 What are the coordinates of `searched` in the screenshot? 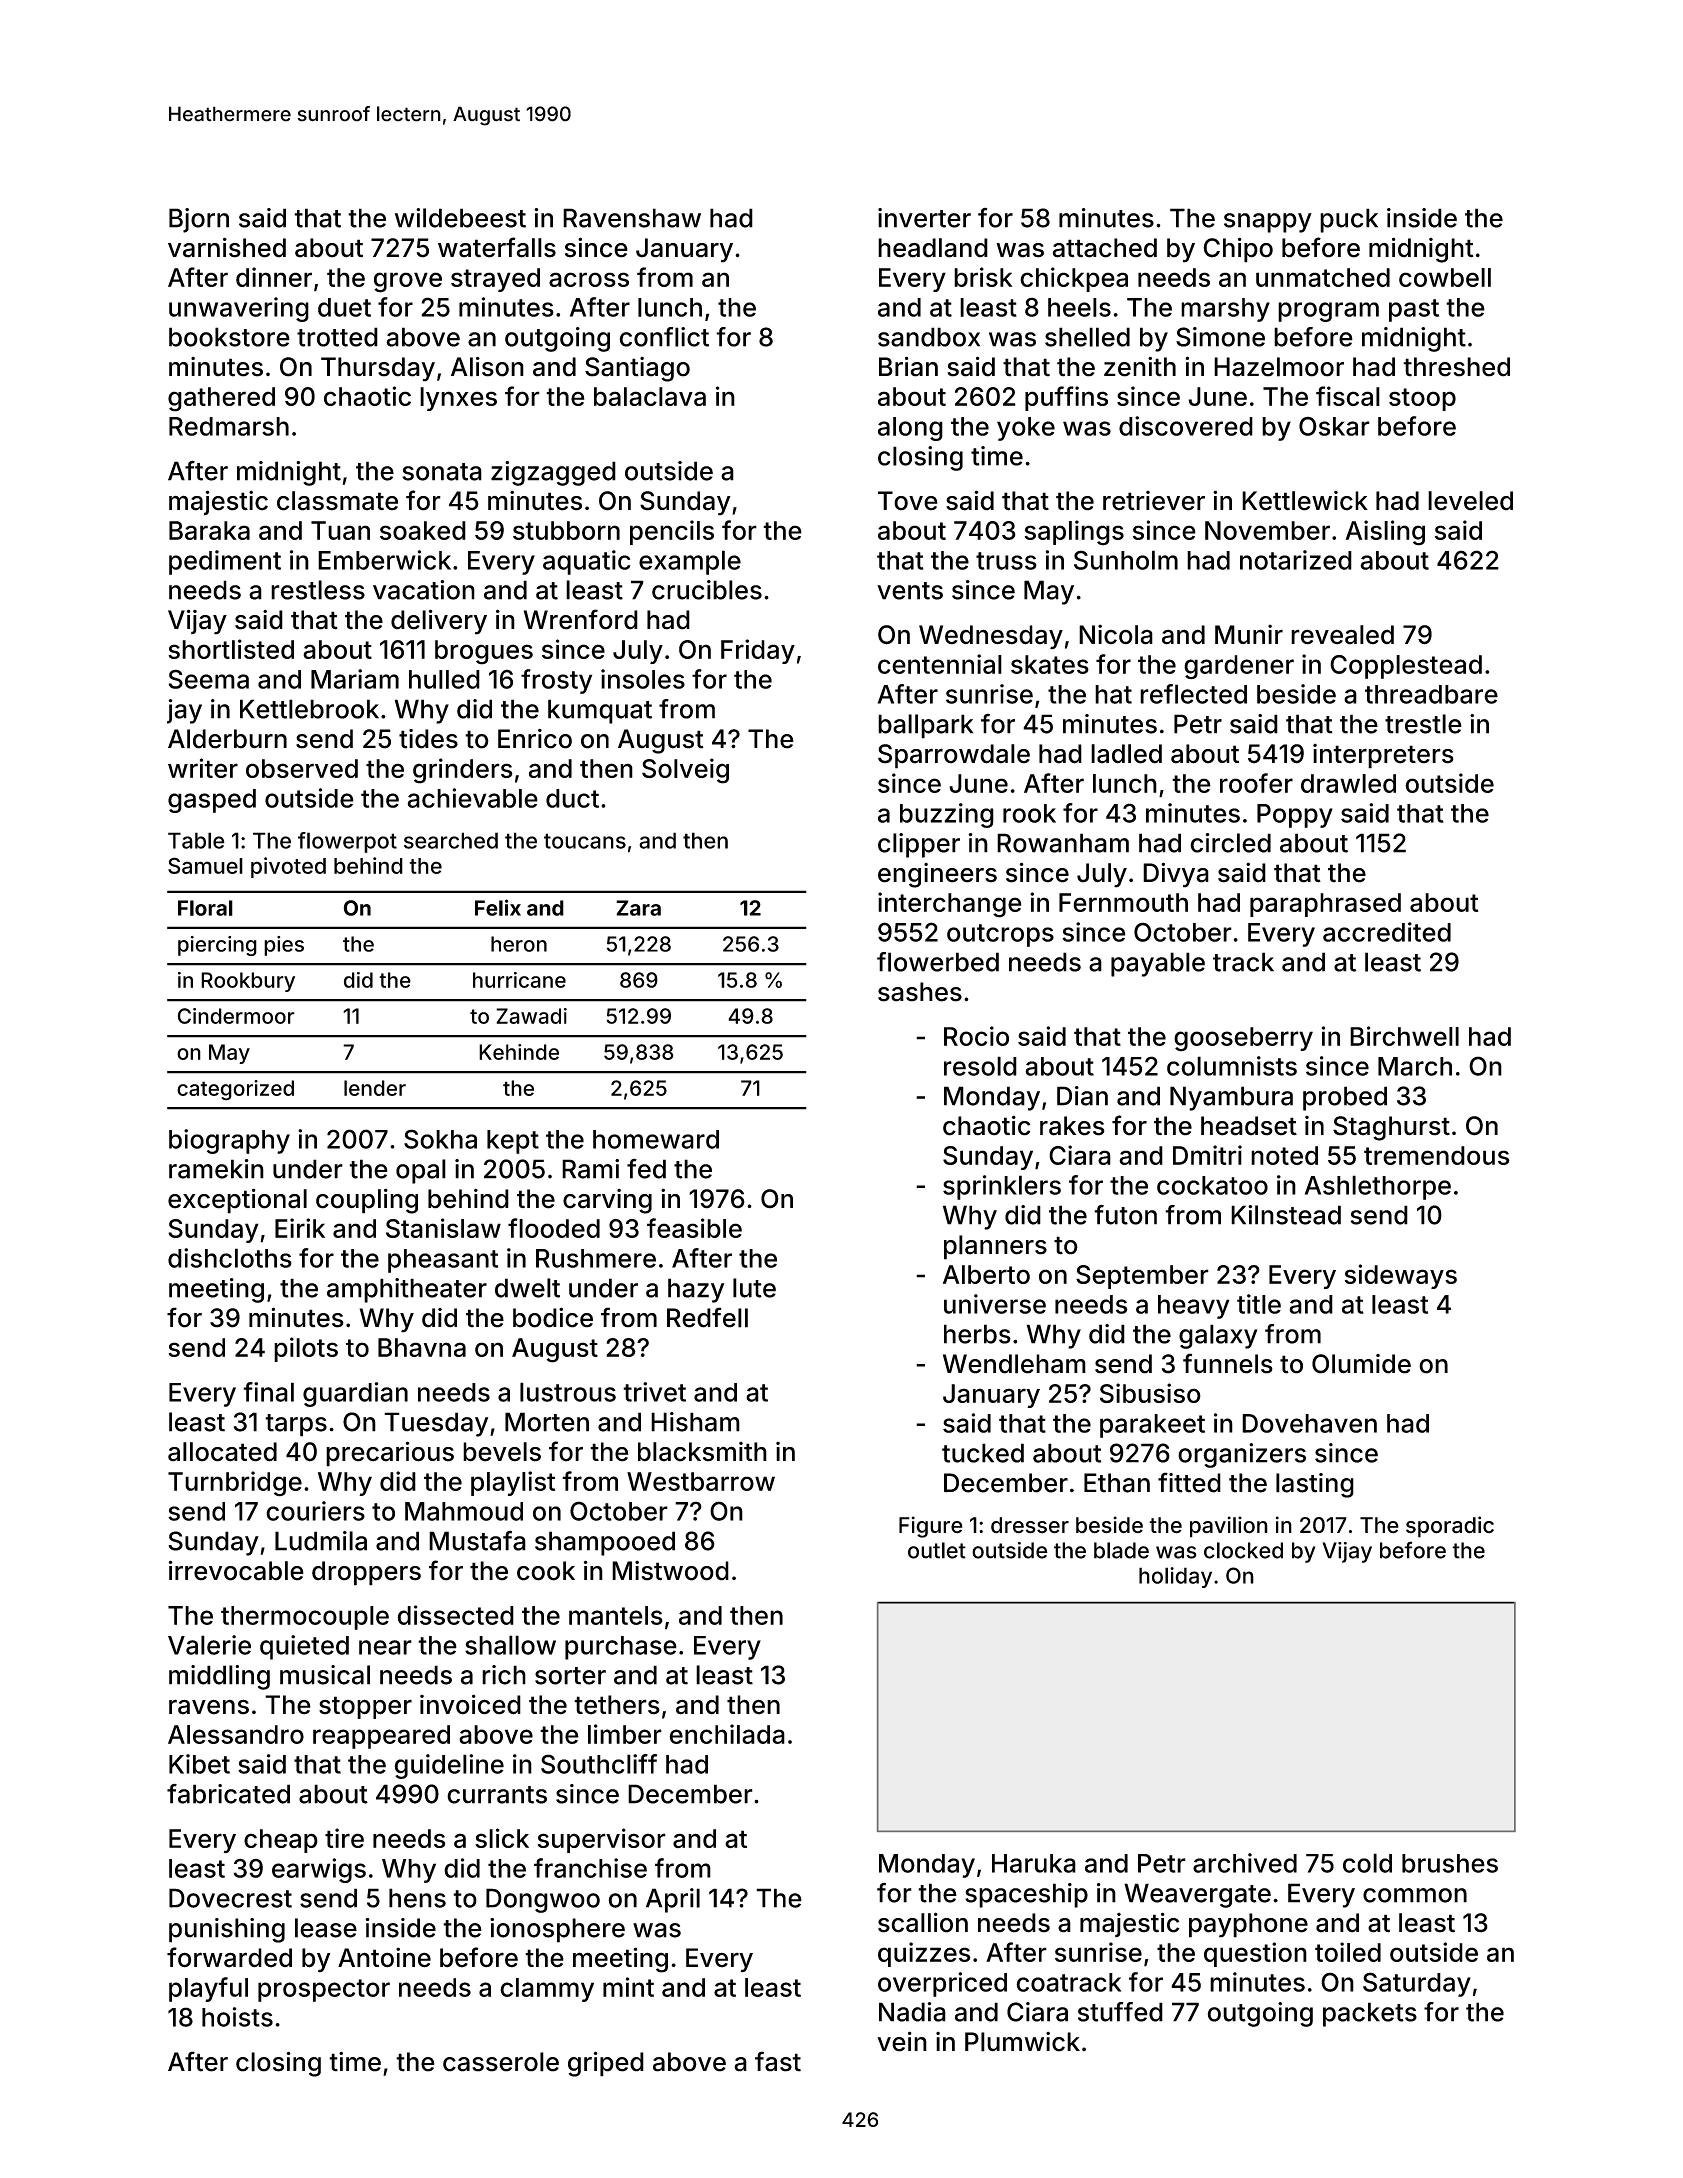 It's located at (451, 840).
